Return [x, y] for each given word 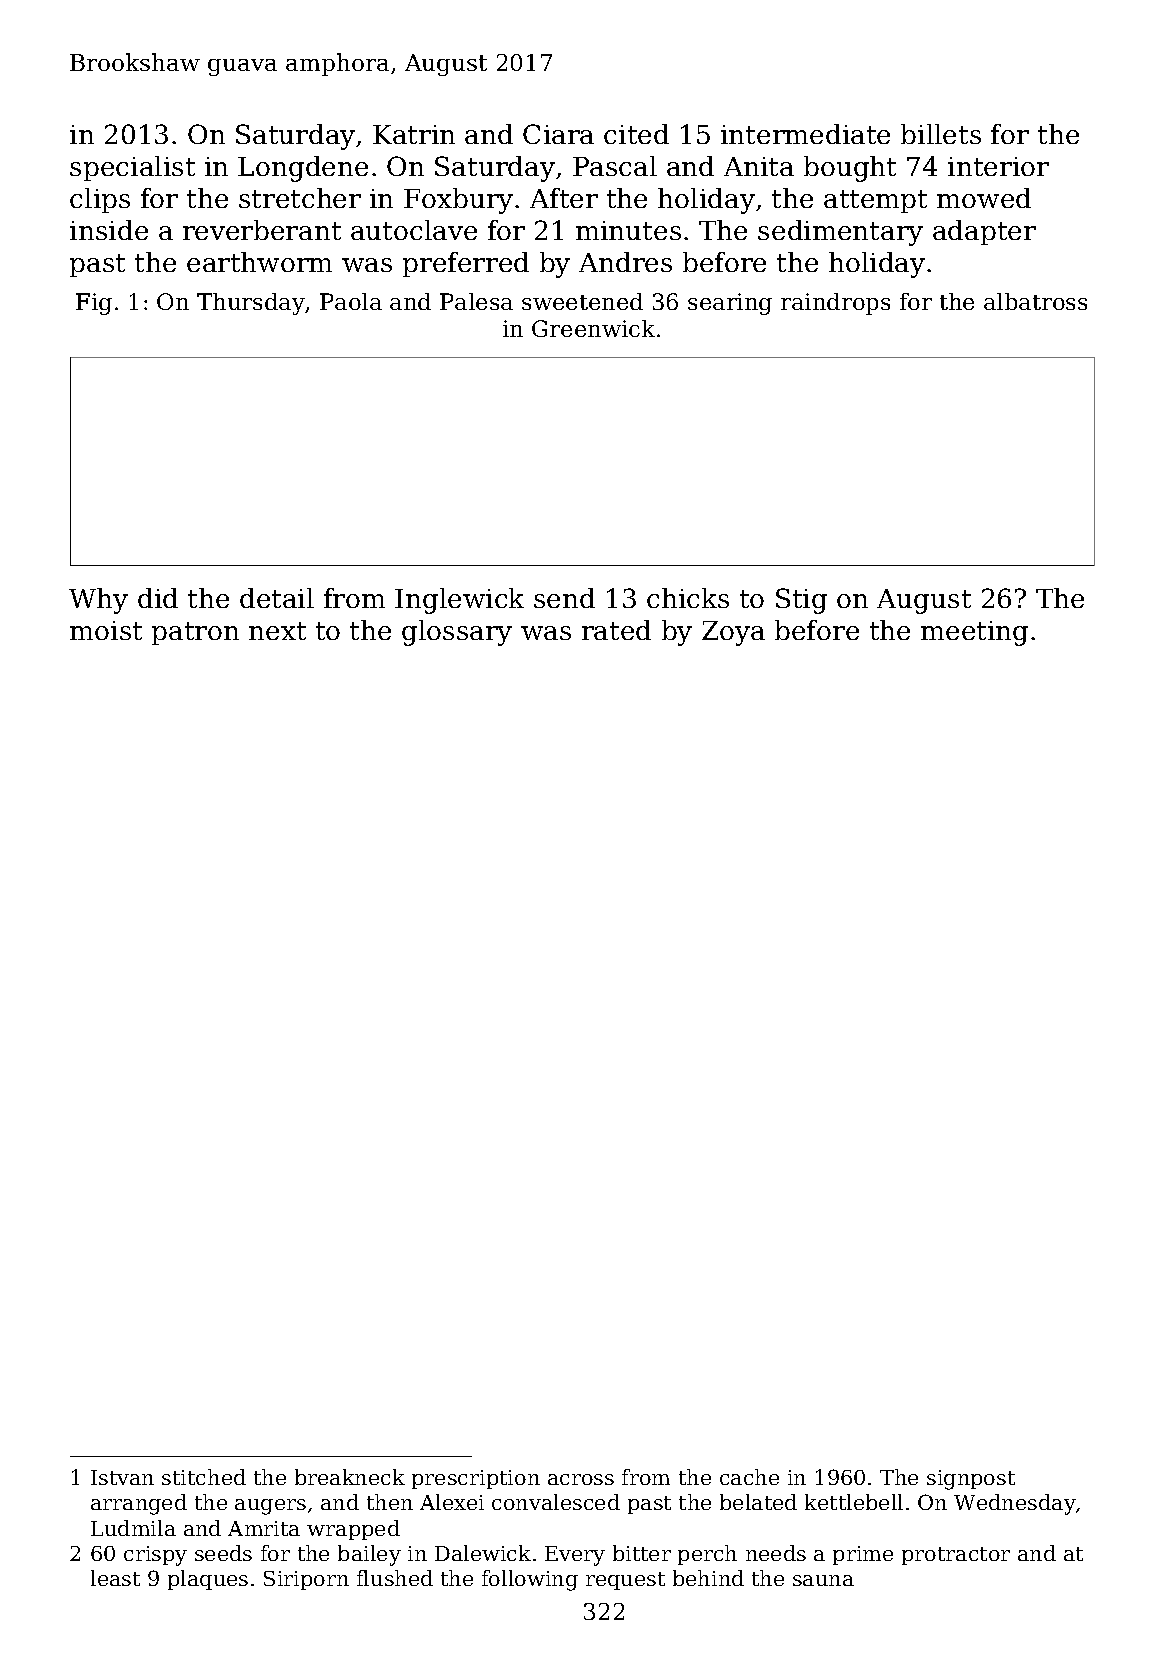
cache [749, 1477]
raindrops [835, 304]
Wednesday [1015, 1504]
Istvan [122, 1477]
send [564, 598]
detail [277, 598]
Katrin [414, 134]
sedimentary [840, 233]
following [530, 1580]
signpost [971, 1480]
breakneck [350, 1477]
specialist [132, 168]
